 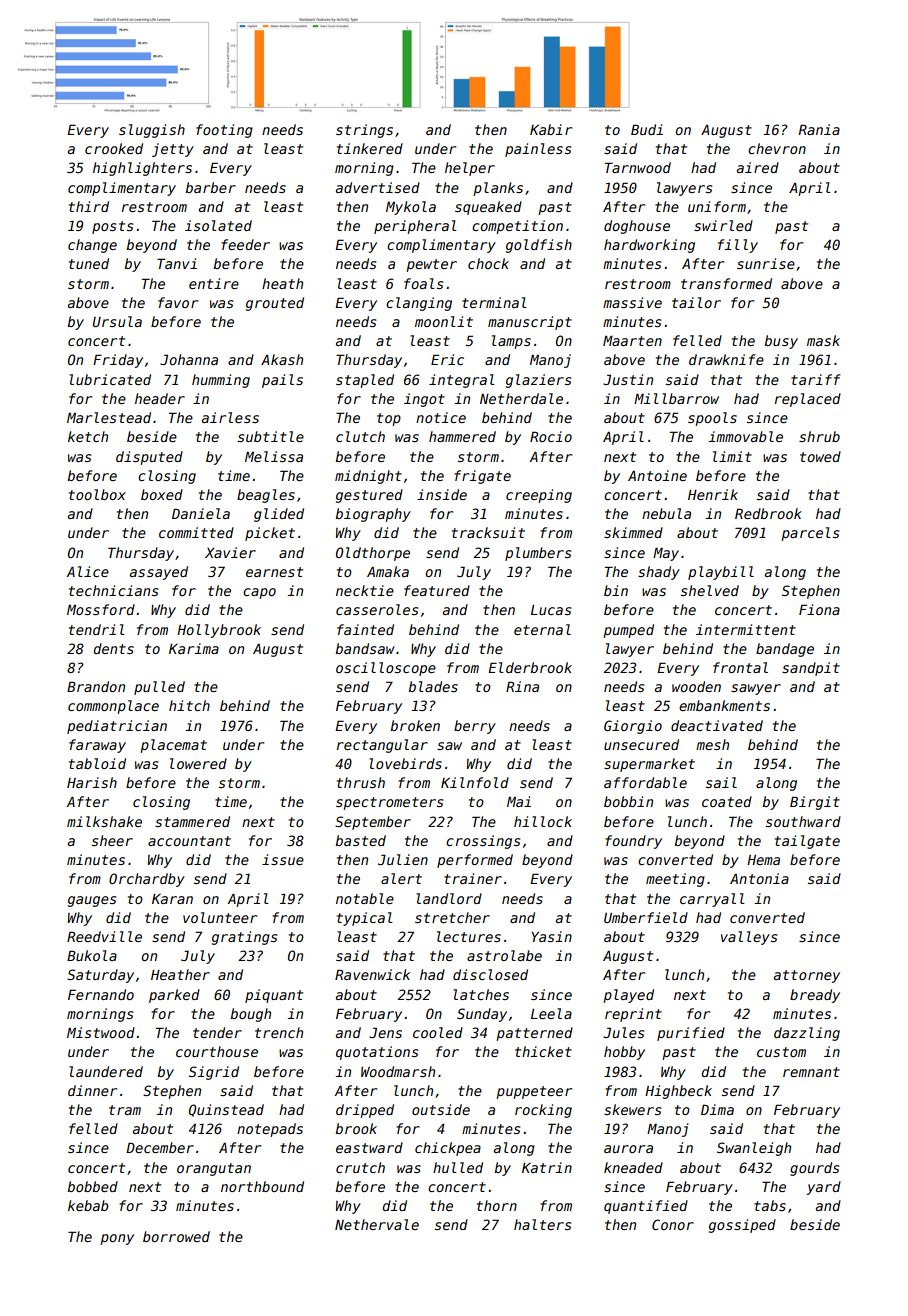 I want to click on pediatrician, so click(x=117, y=727).
